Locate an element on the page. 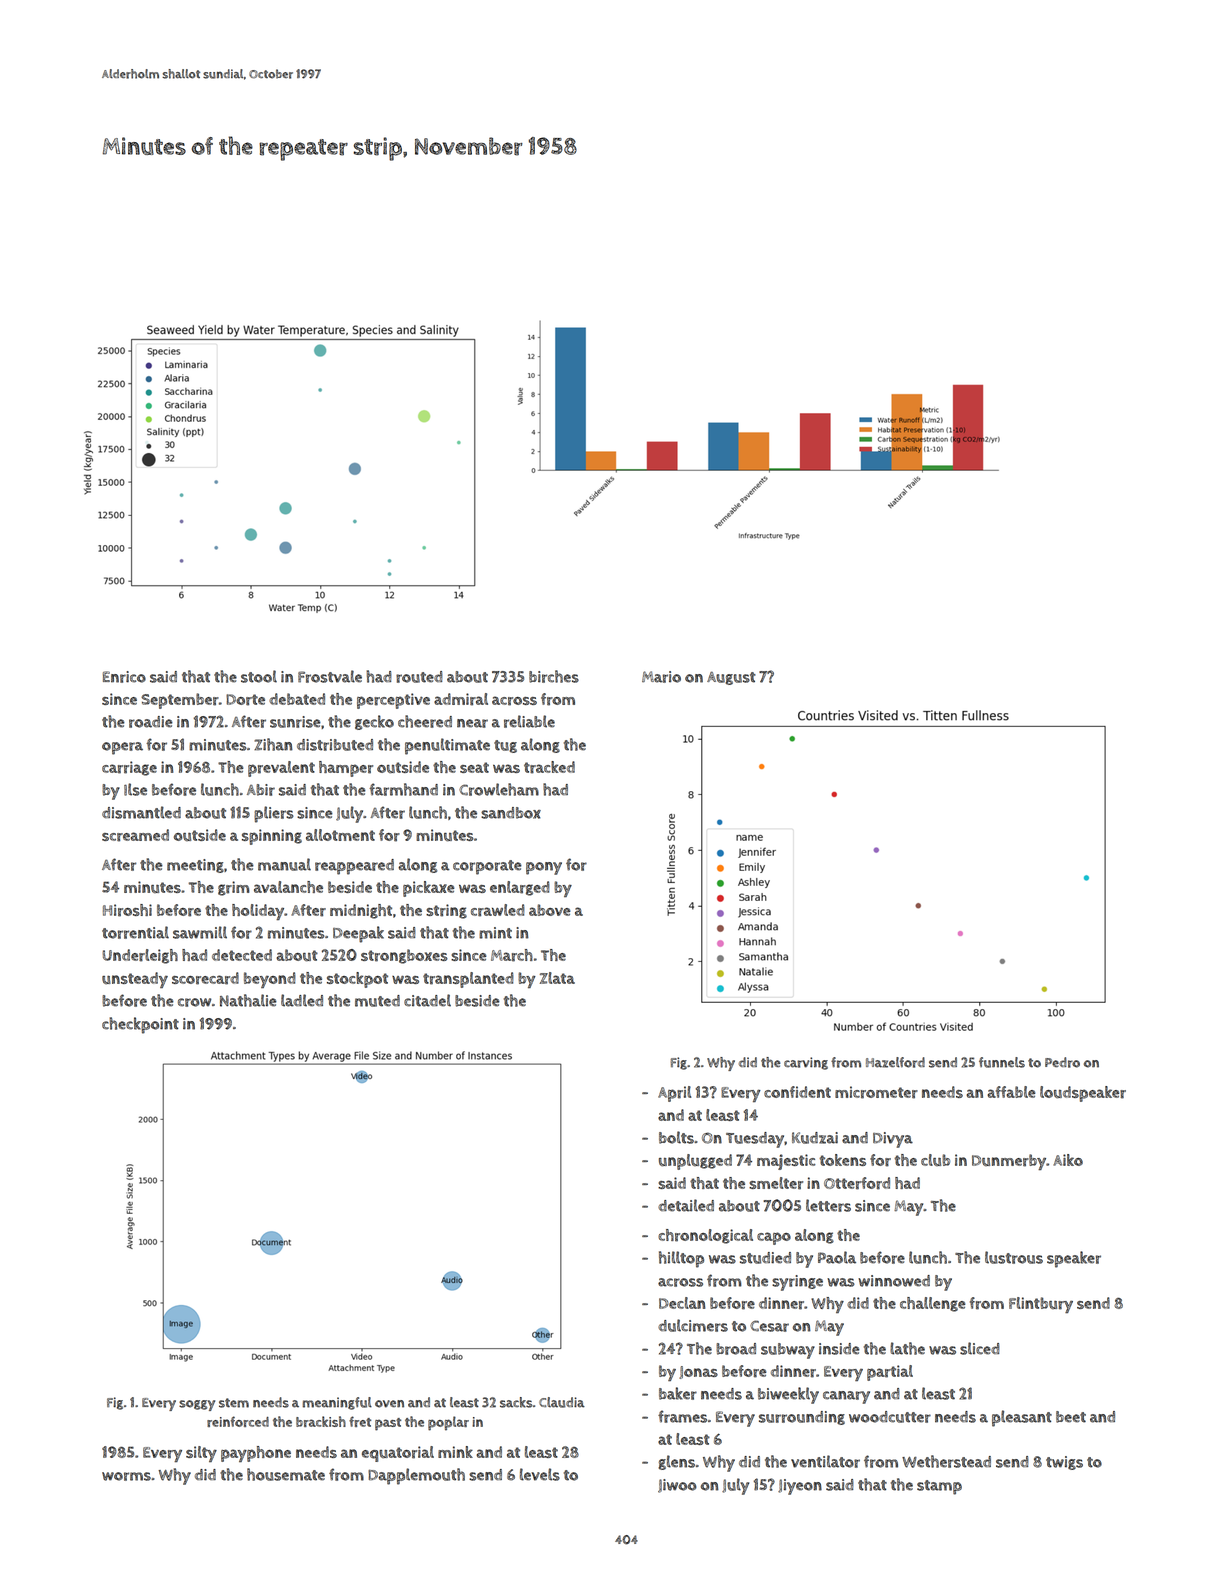  sandbox is located at coordinates (511, 813).
